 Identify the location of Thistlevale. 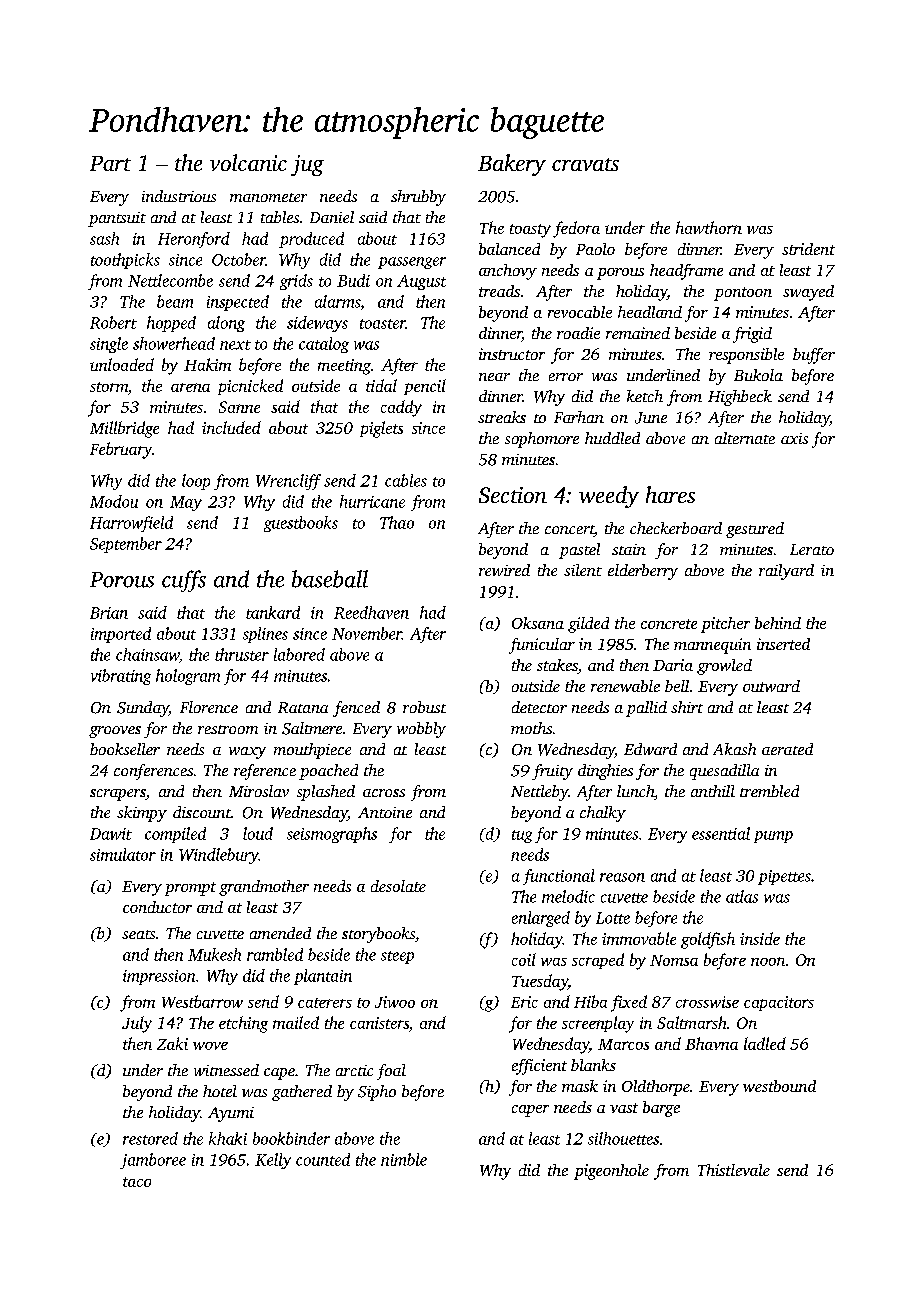
(734, 1170).
